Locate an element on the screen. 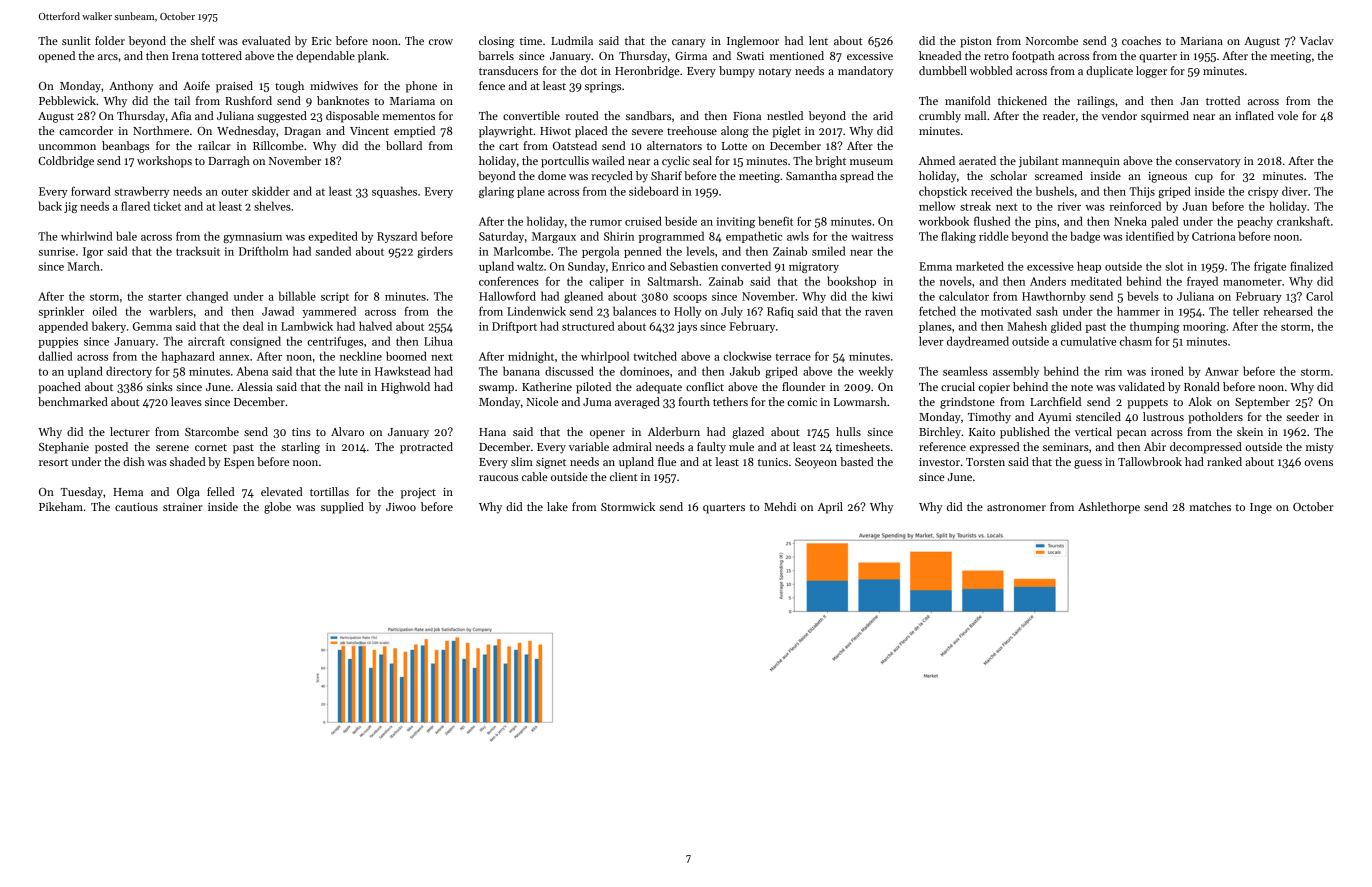 The height and width of the screenshot is (887, 1372). tottered is located at coordinates (222, 55).
